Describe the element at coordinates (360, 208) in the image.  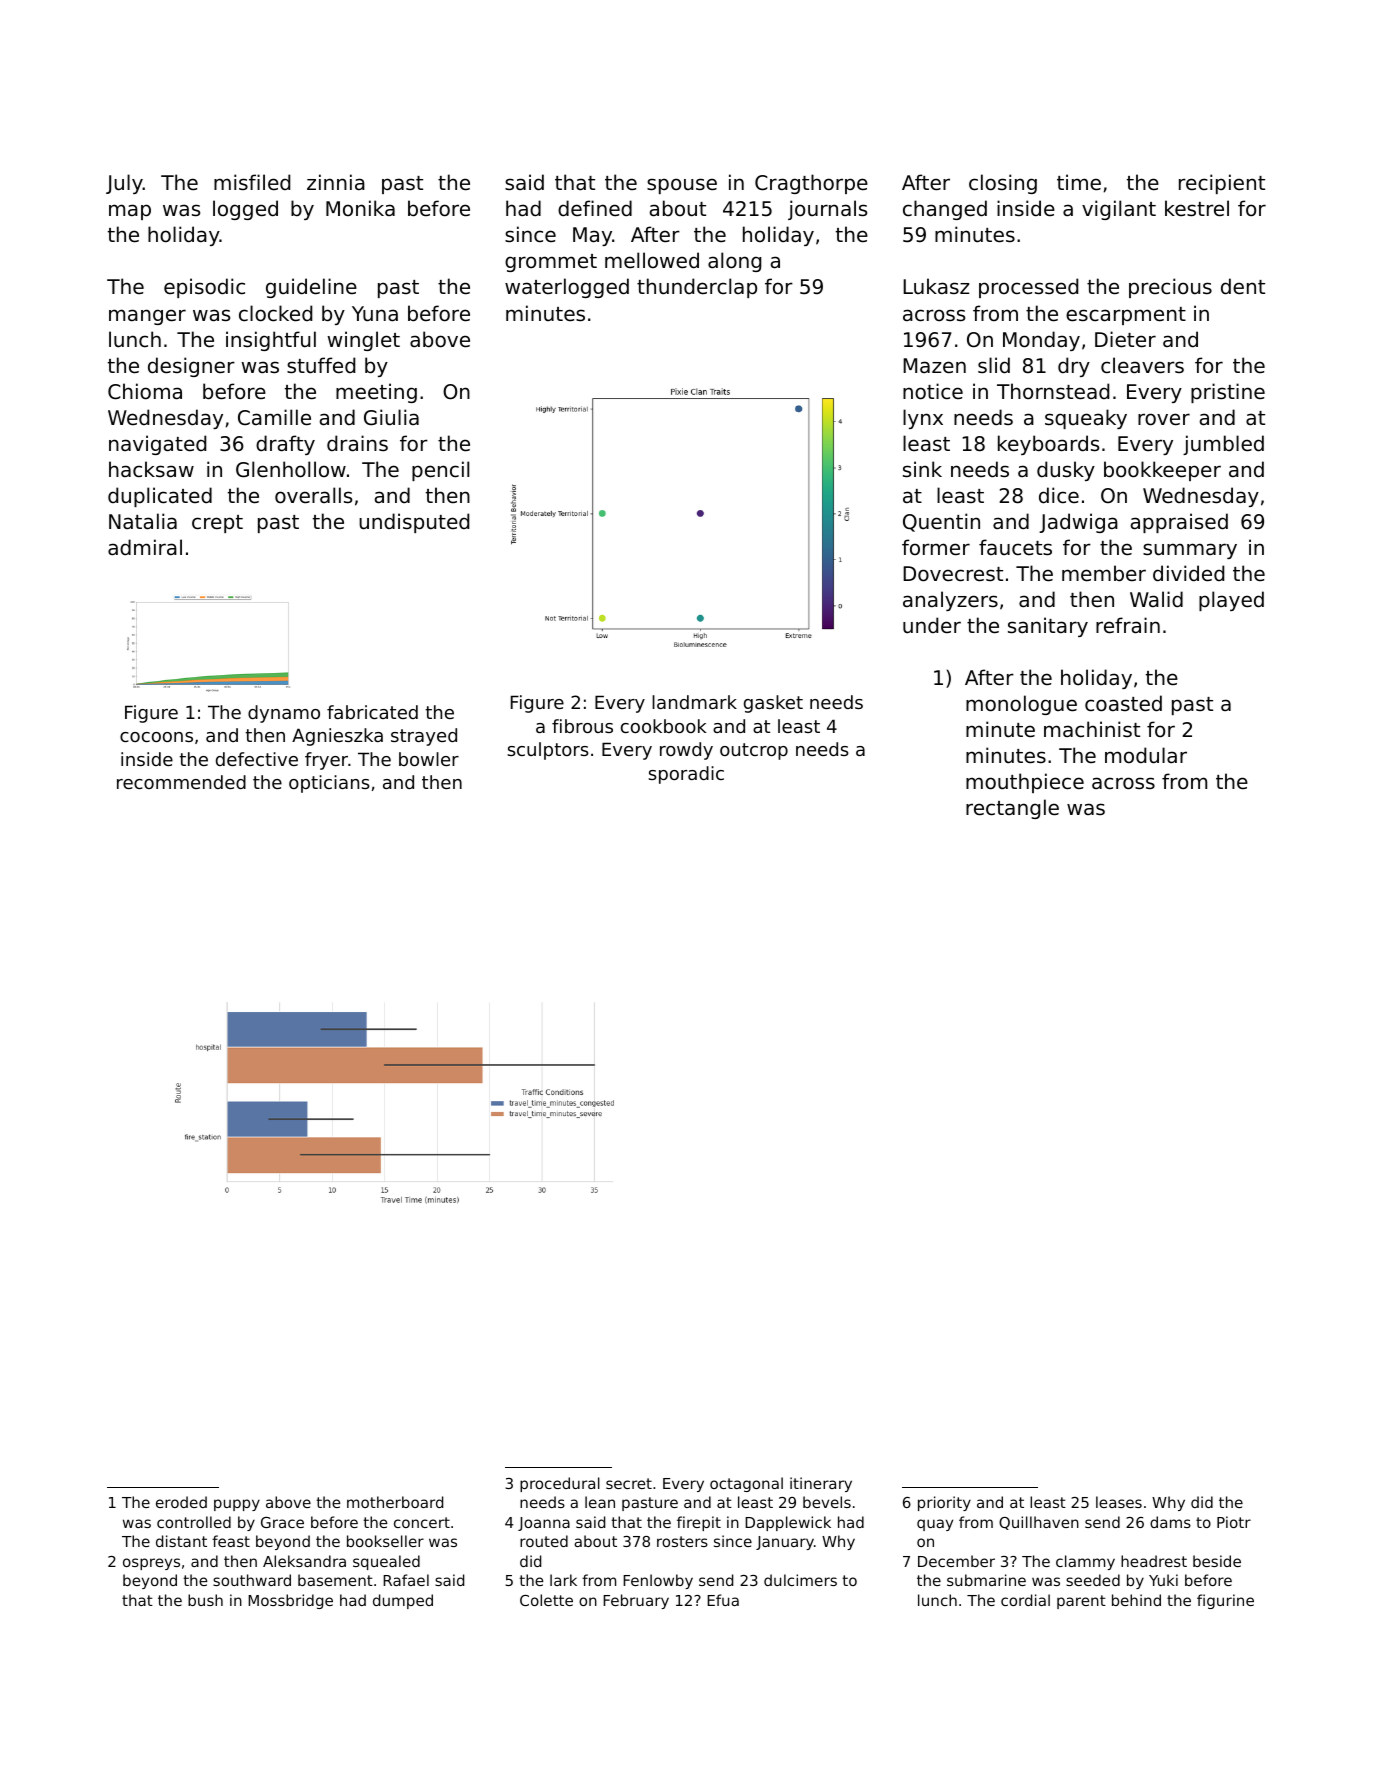
I see `Monika` at that location.
